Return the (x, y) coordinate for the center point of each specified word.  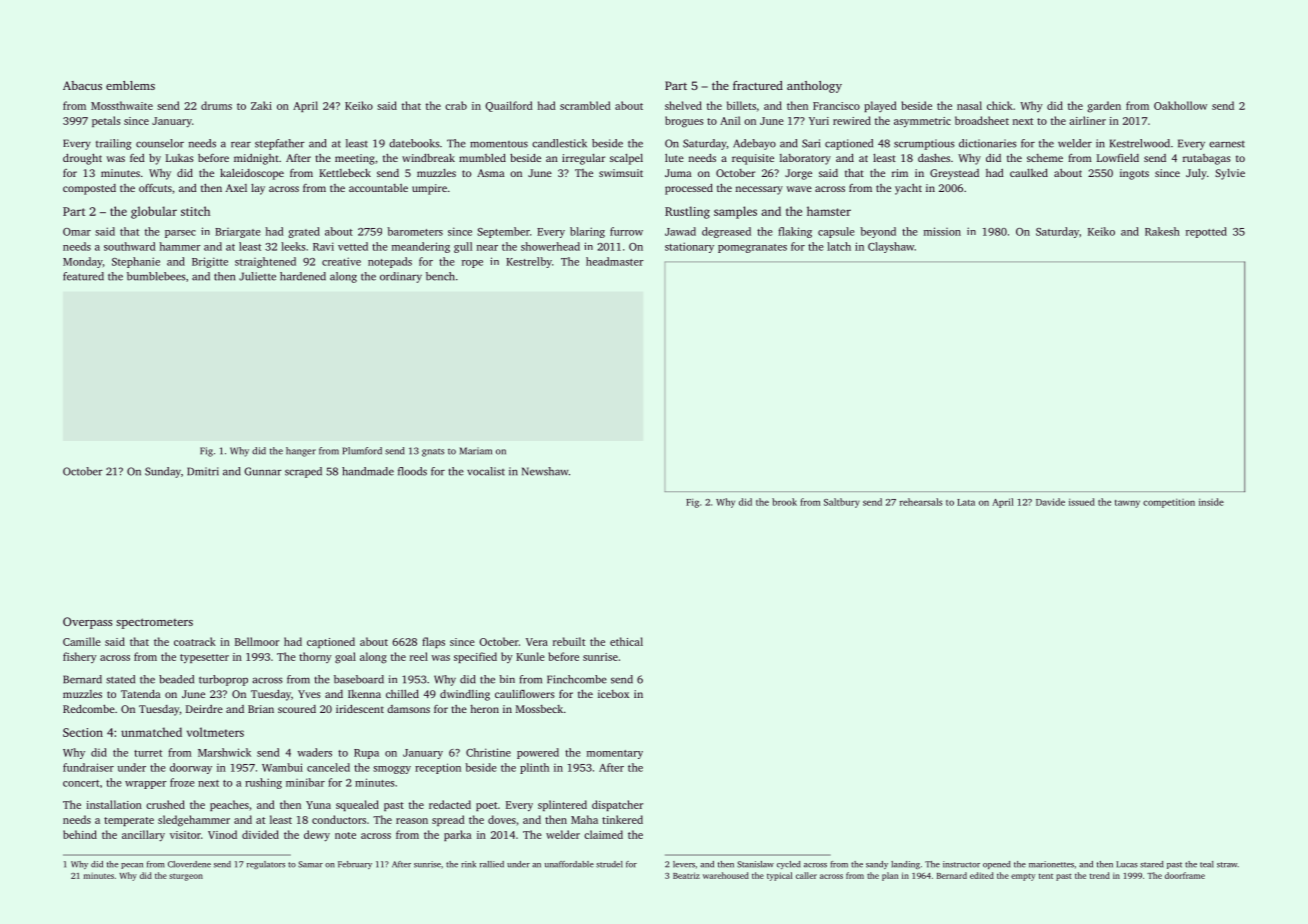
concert (81, 783)
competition (1169, 503)
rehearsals (921, 502)
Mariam (476, 451)
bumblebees (156, 276)
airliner (1087, 120)
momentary (615, 754)
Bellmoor (257, 641)
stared (1152, 864)
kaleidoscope (252, 174)
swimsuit (621, 173)
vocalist (486, 471)
